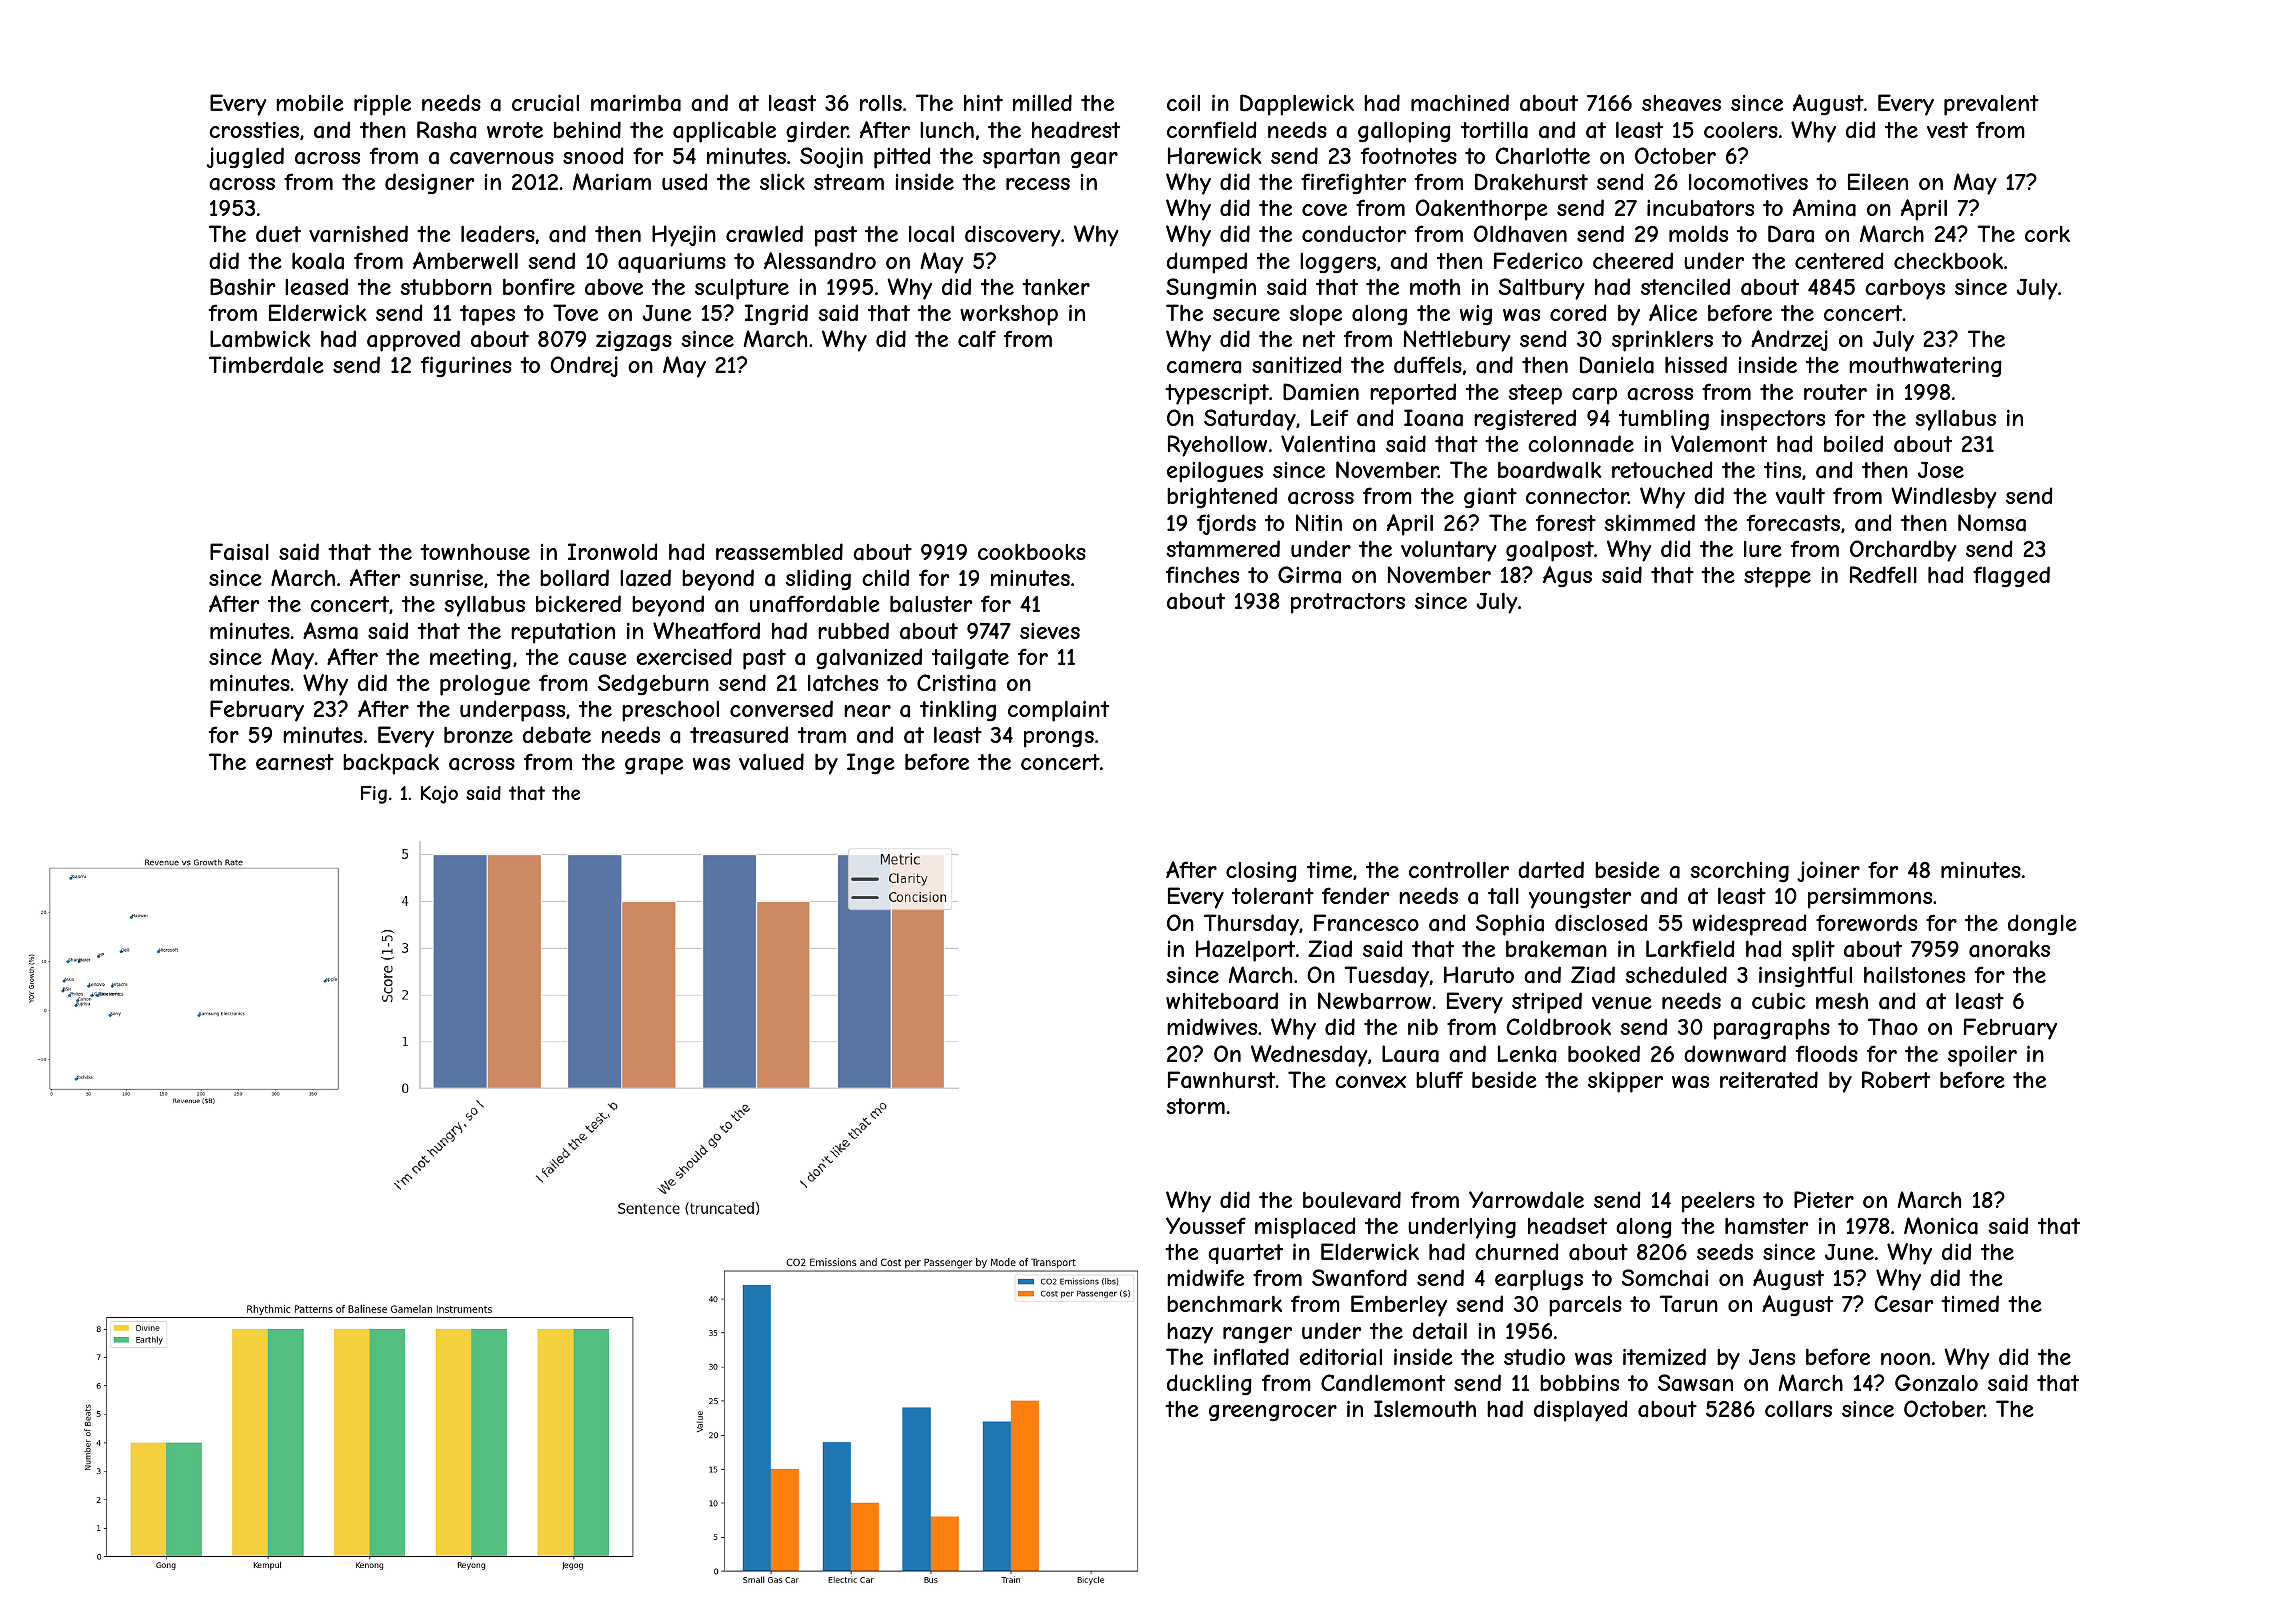 The height and width of the document is (1620, 2292). Describe the element at coordinates (1183, 102) in the document. I see `coil` at that location.
